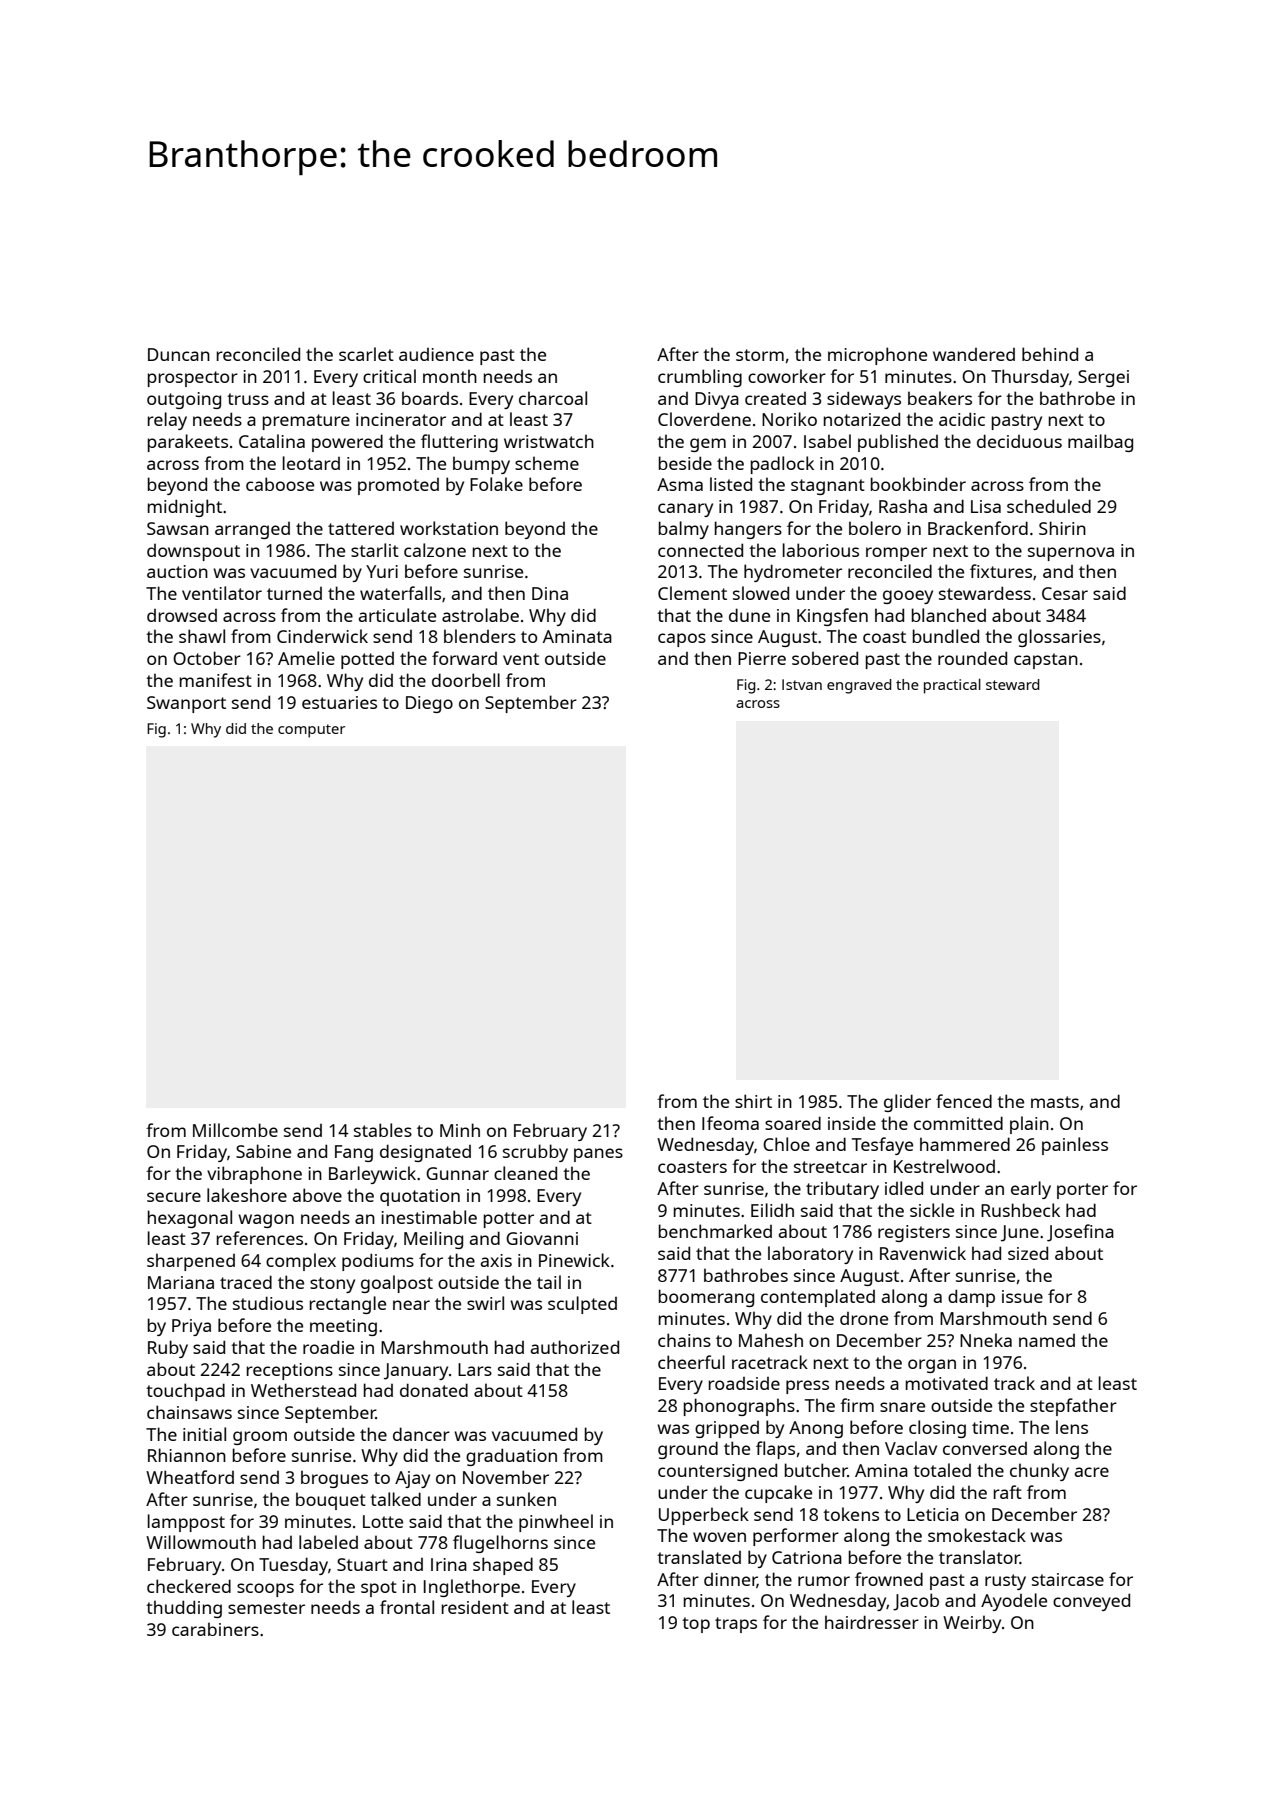 Image resolution: width=1284 pixels, height=1816 pixels. What do you see at coordinates (682, 640) in the screenshot?
I see `capos` at bounding box center [682, 640].
